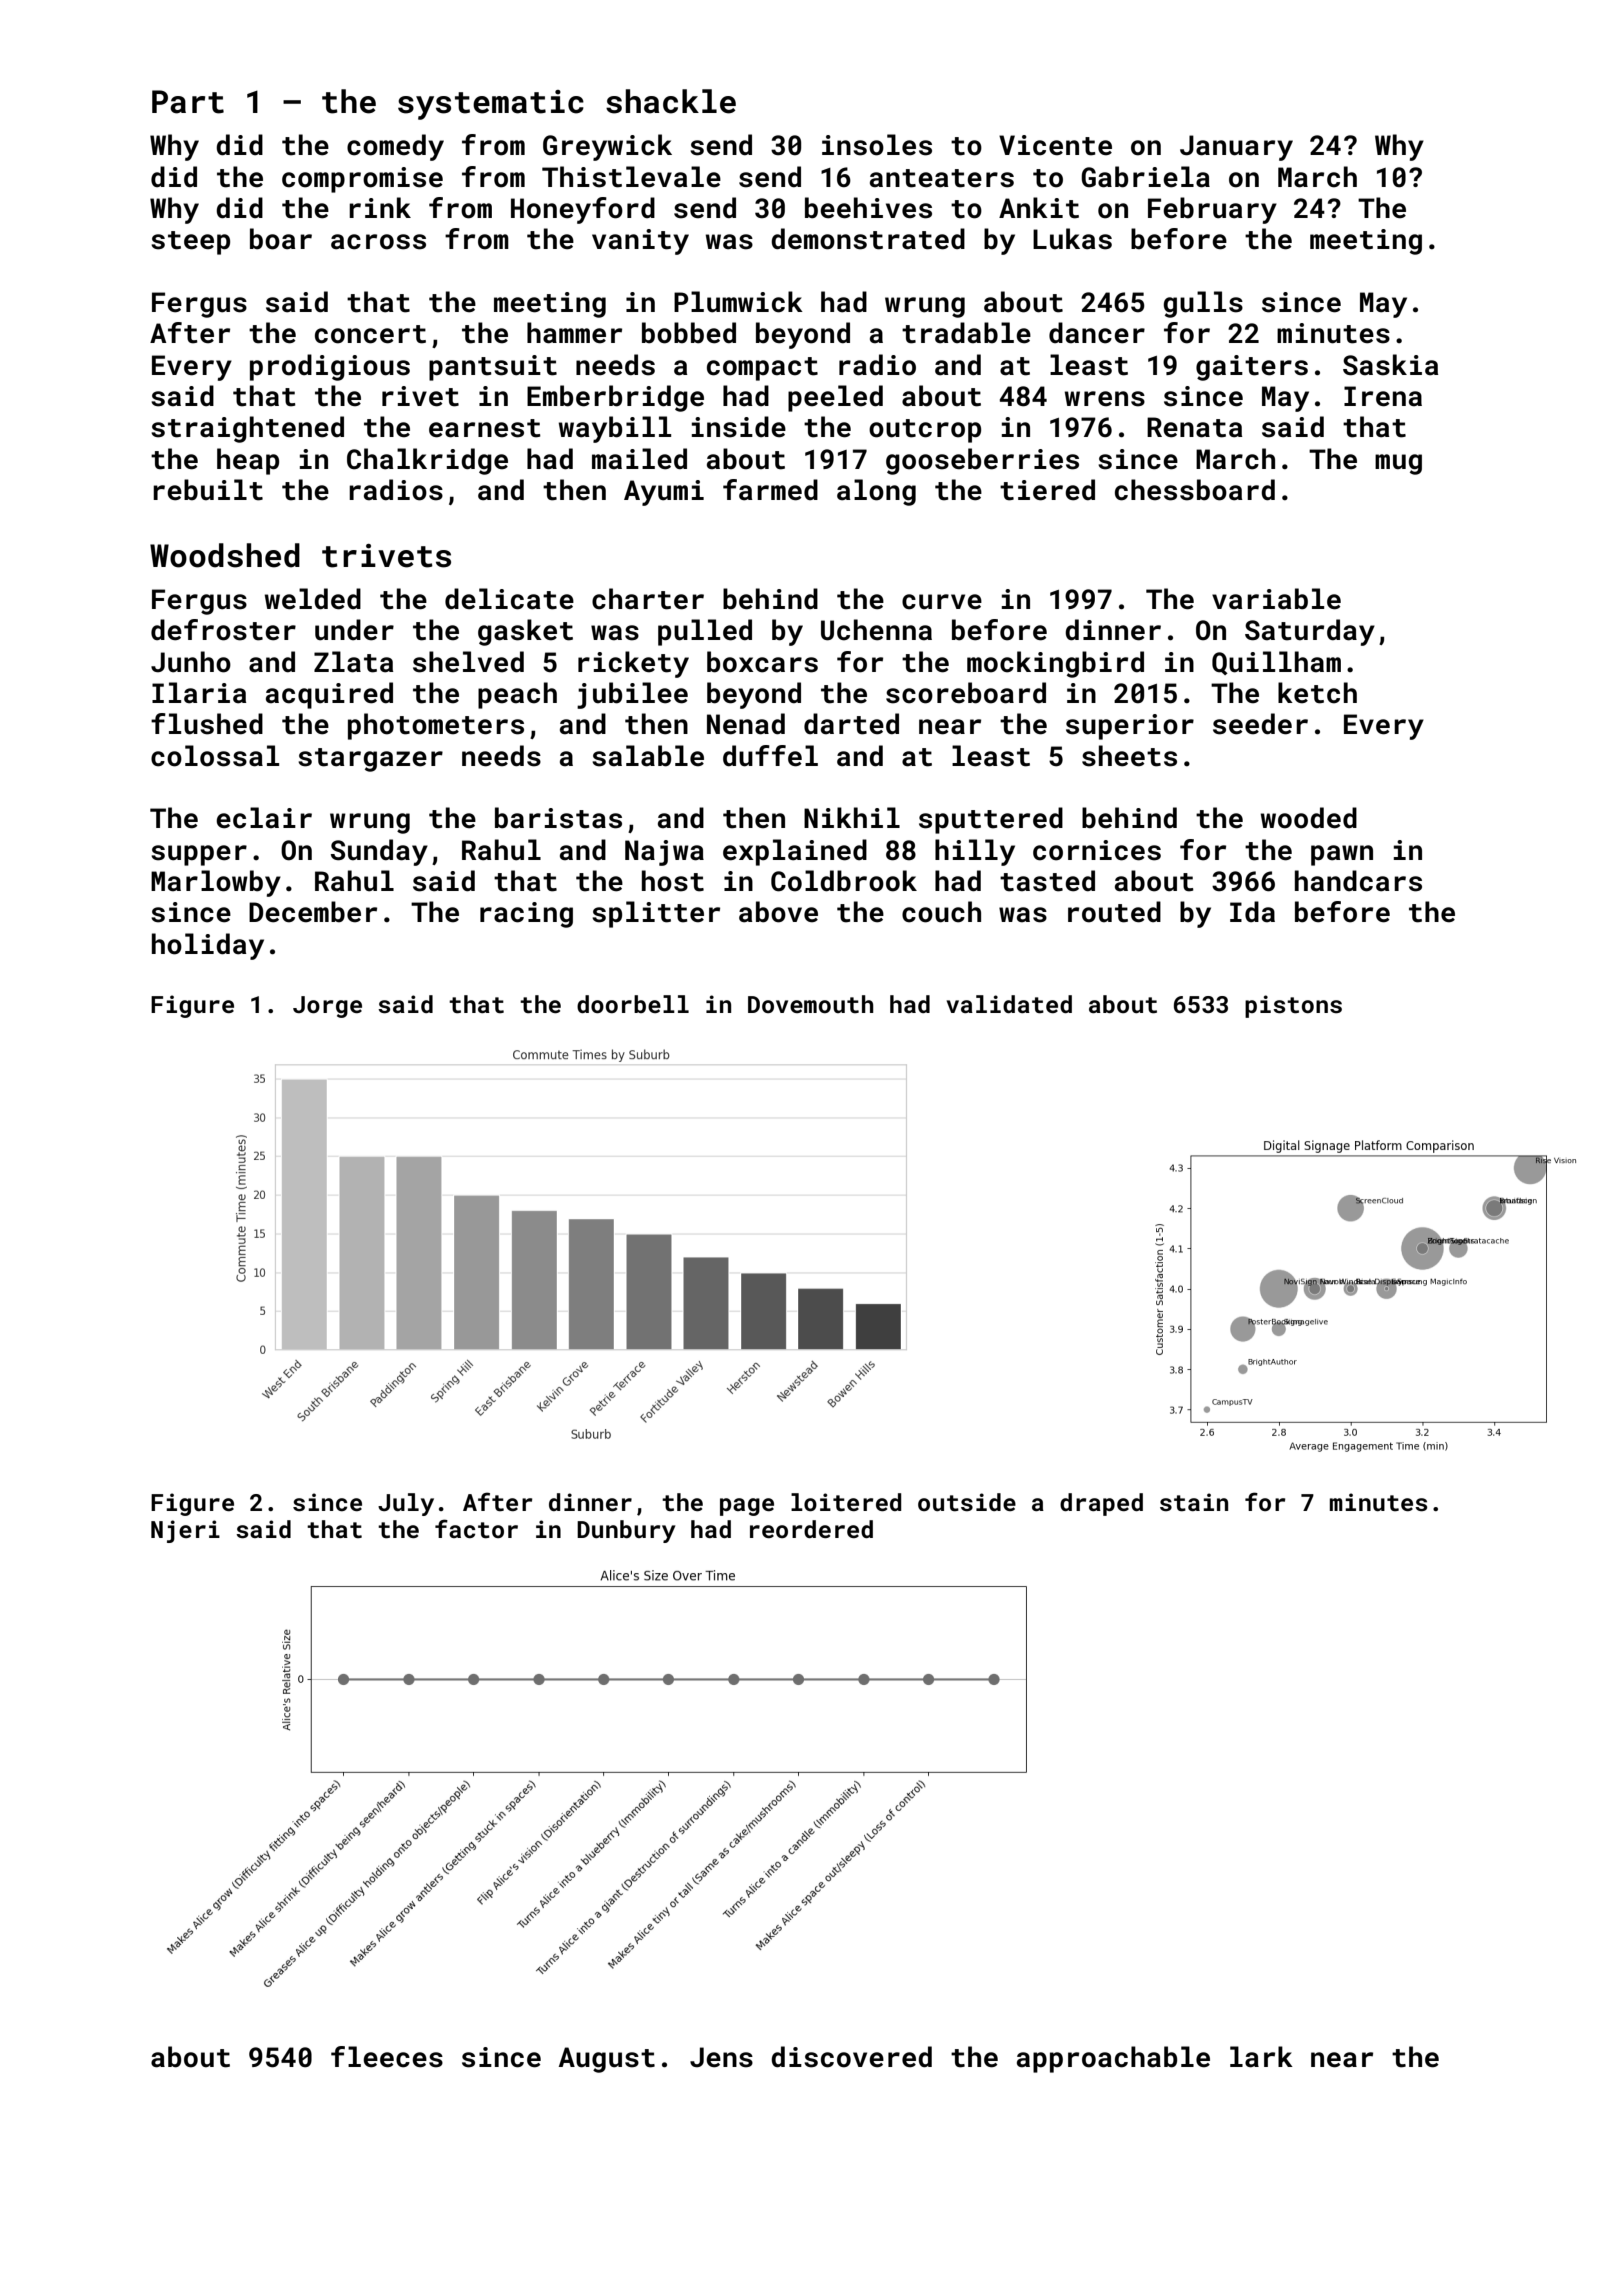 The image size is (1620, 2292). Describe the element at coordinates (925, 431) in the screenshot. I see `outcrop` at that location.
